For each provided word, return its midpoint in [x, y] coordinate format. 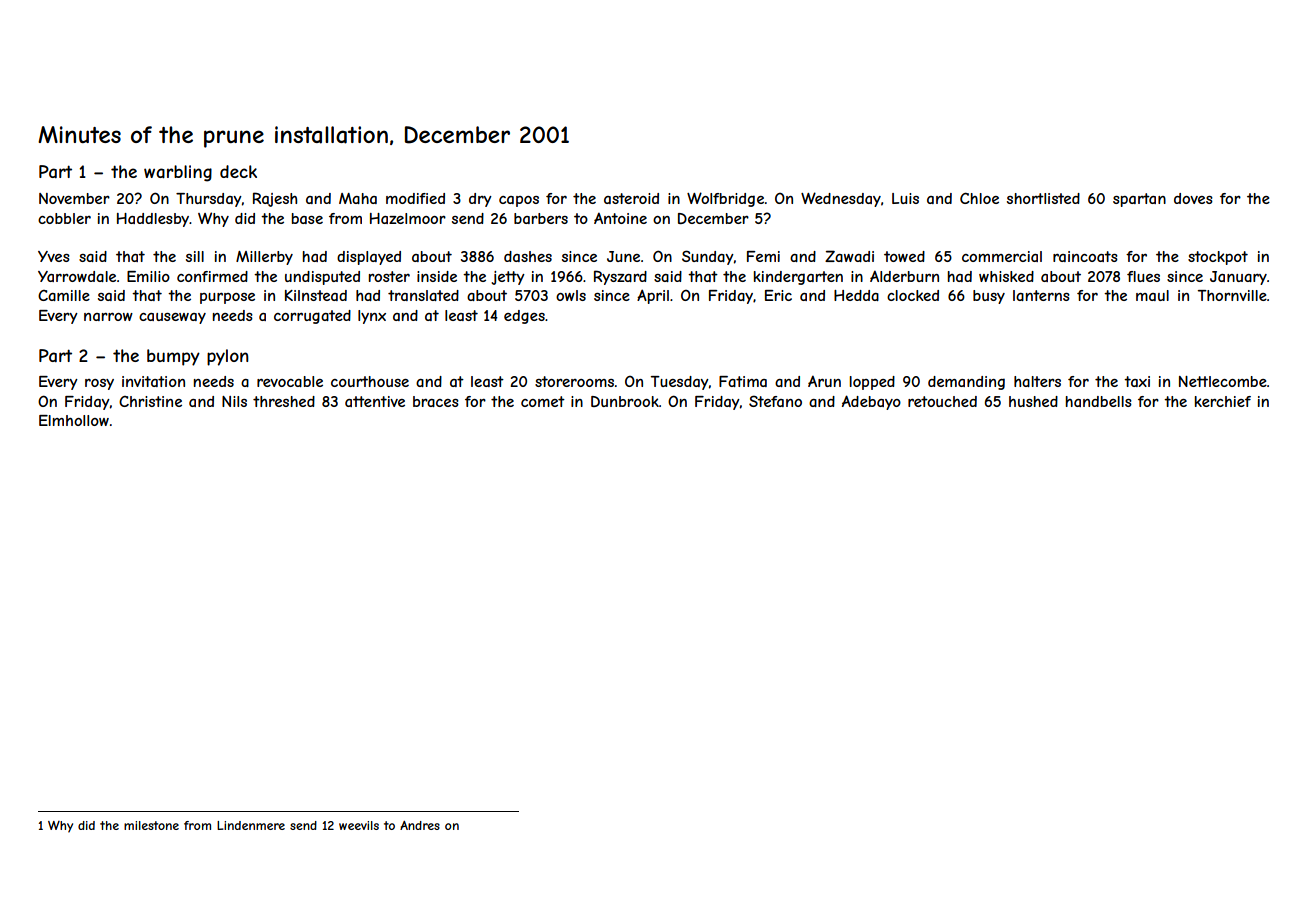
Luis [905, 198]
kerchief [1223, 401]
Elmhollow [74, 420]
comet [543, 401]
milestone [151, 825]
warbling [178, 173]
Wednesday [841, 199]
